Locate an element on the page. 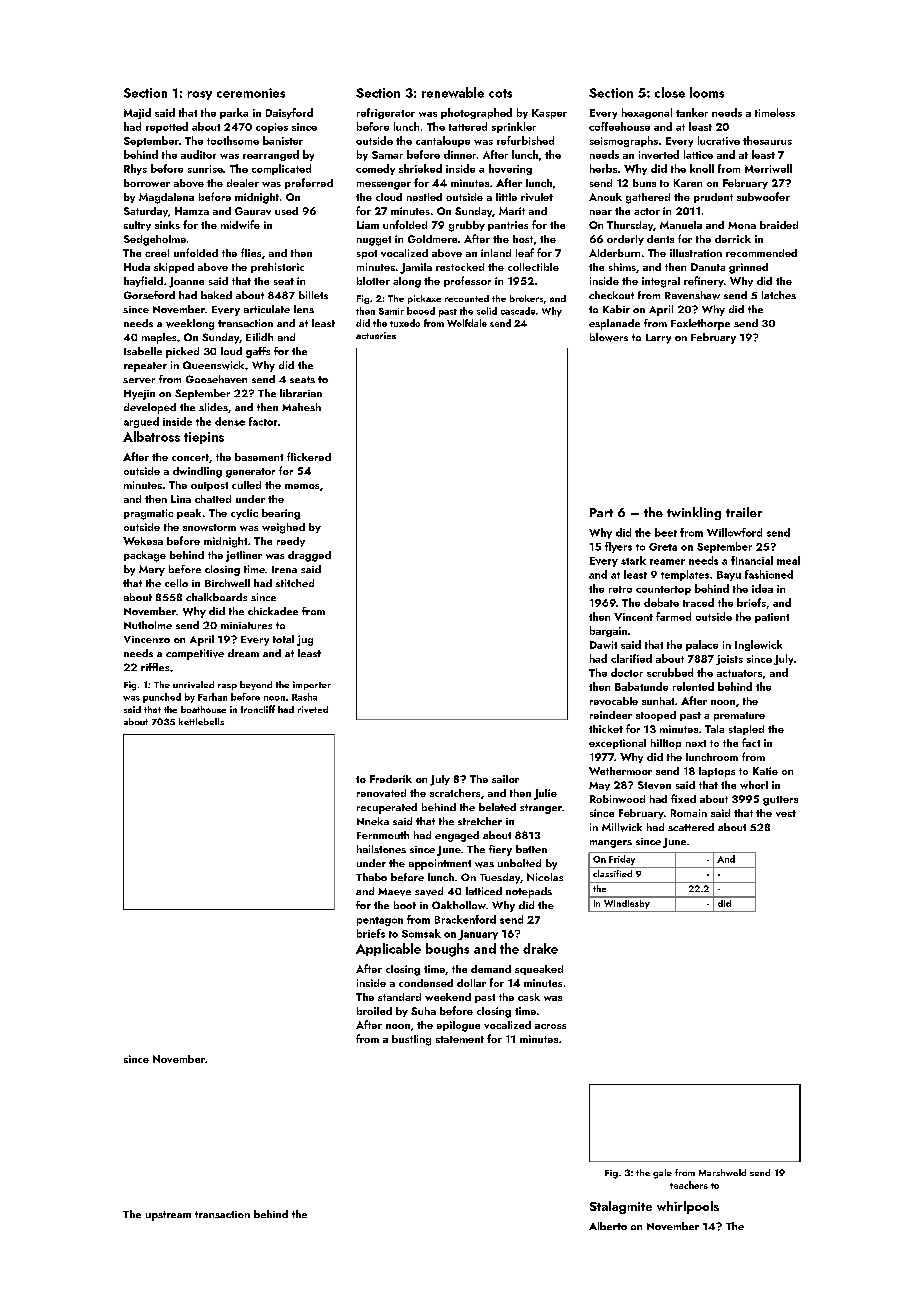  Alberto is located at coordinates (608, 1226).
